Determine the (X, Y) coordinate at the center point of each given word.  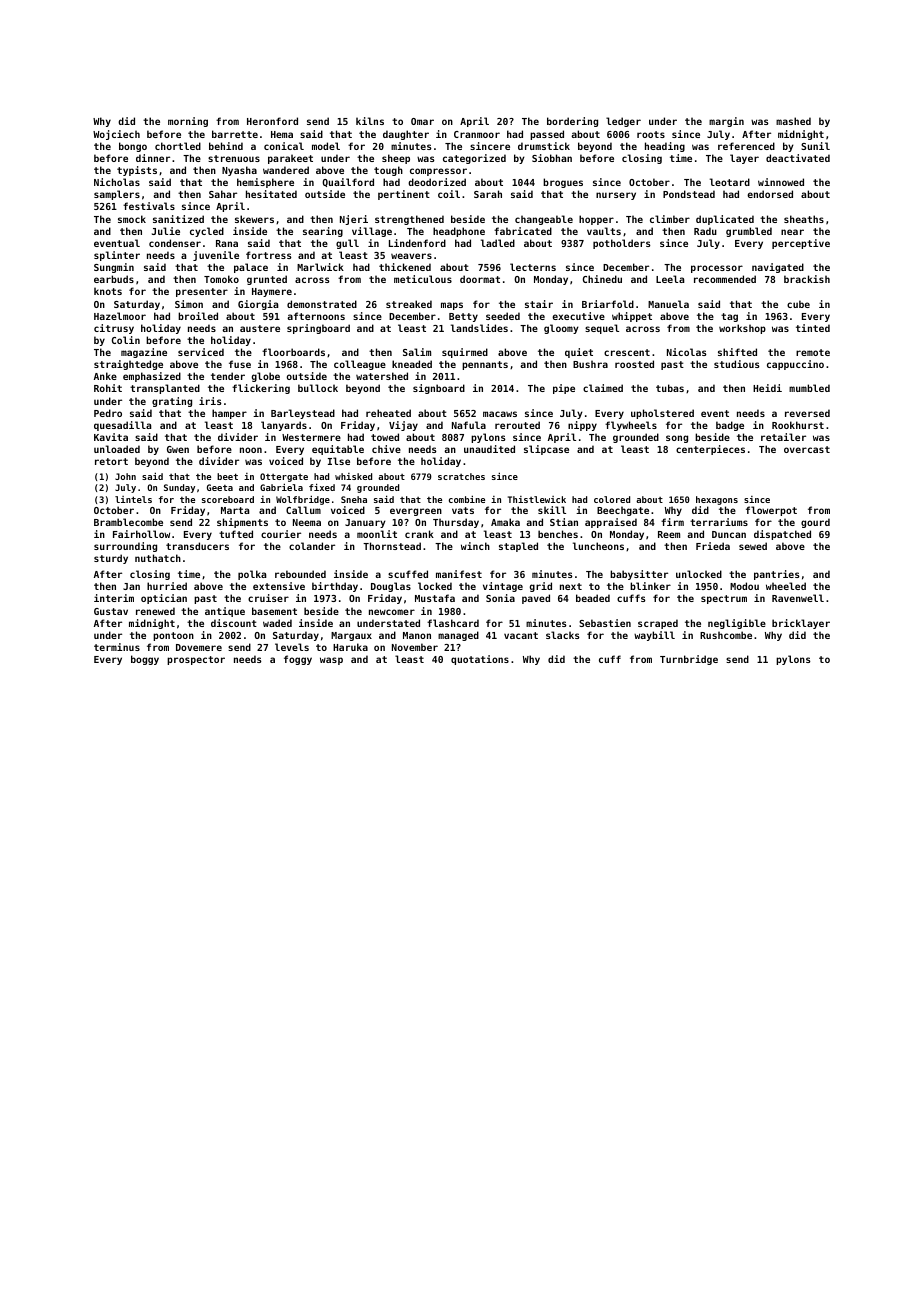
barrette (235, 134)
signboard (439, 389)
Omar (422, 121)
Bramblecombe (128, 522)
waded (277, 623)
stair (539, 304)
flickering (261, 389)
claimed (603, 388)
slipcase (546, 450)
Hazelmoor (120, 316)
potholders (622, 244)
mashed (793, 121)
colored (612, 499)
